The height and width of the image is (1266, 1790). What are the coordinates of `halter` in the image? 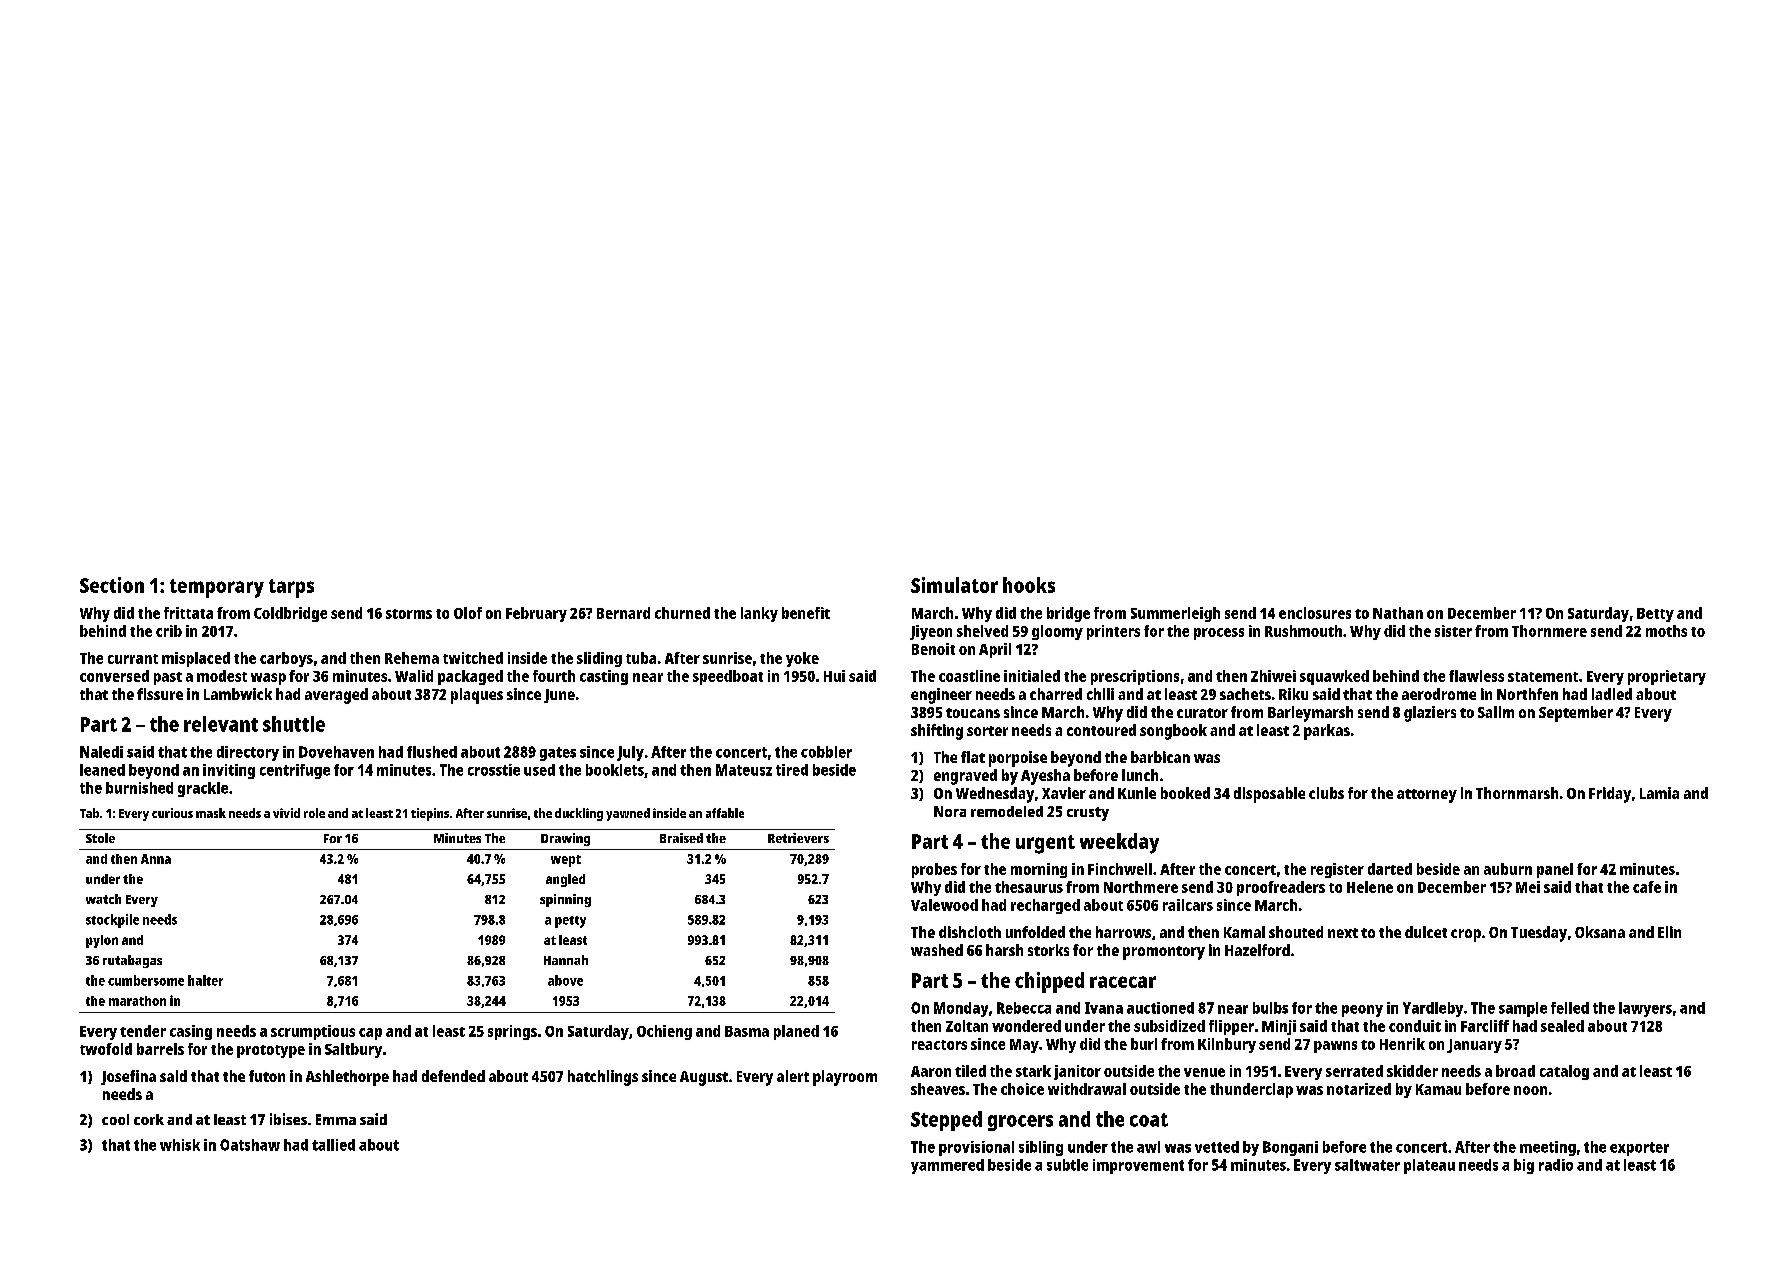 It's located at (205, 980).
